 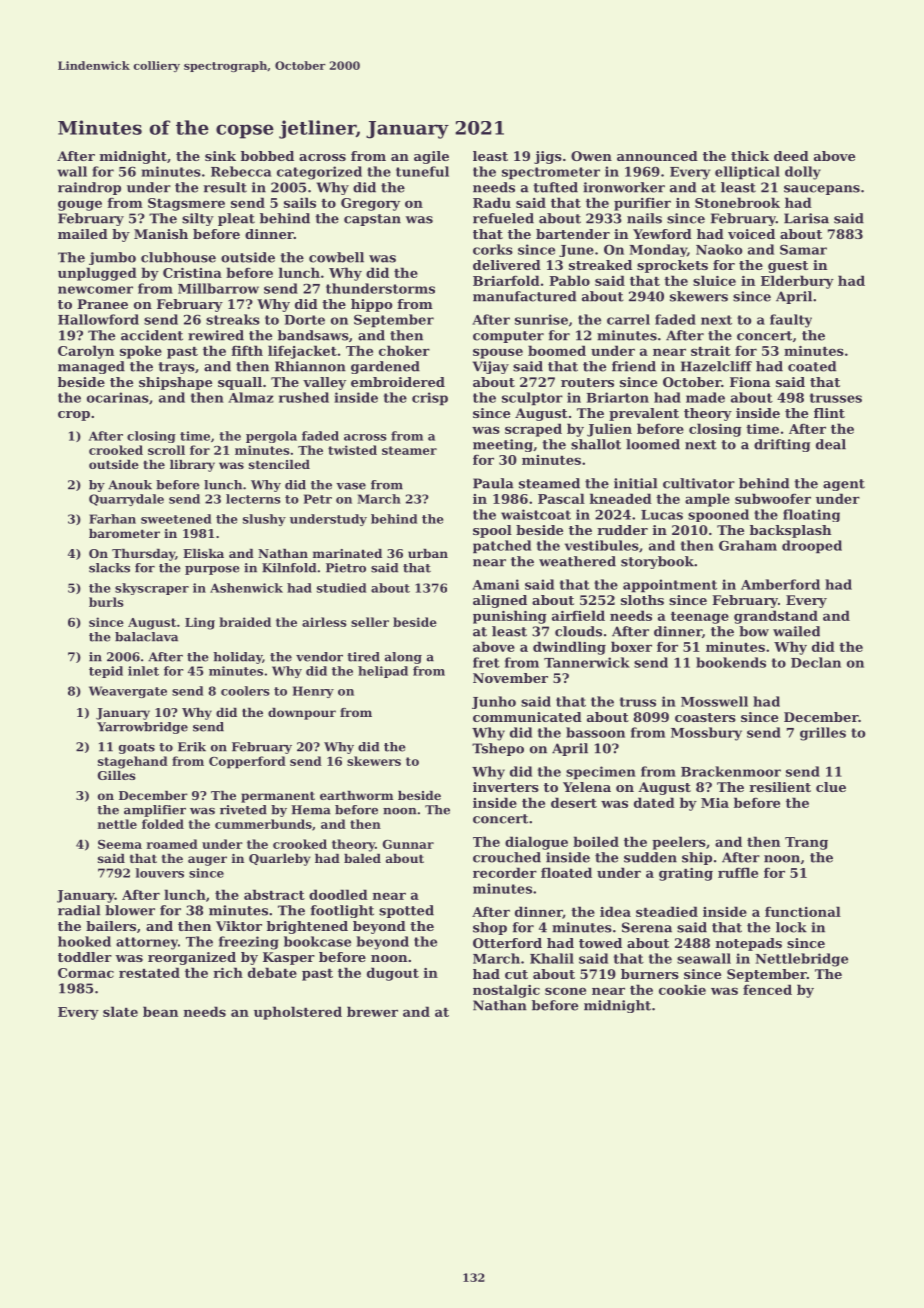 I want to click on notepads, so click(x=749, y=944).
